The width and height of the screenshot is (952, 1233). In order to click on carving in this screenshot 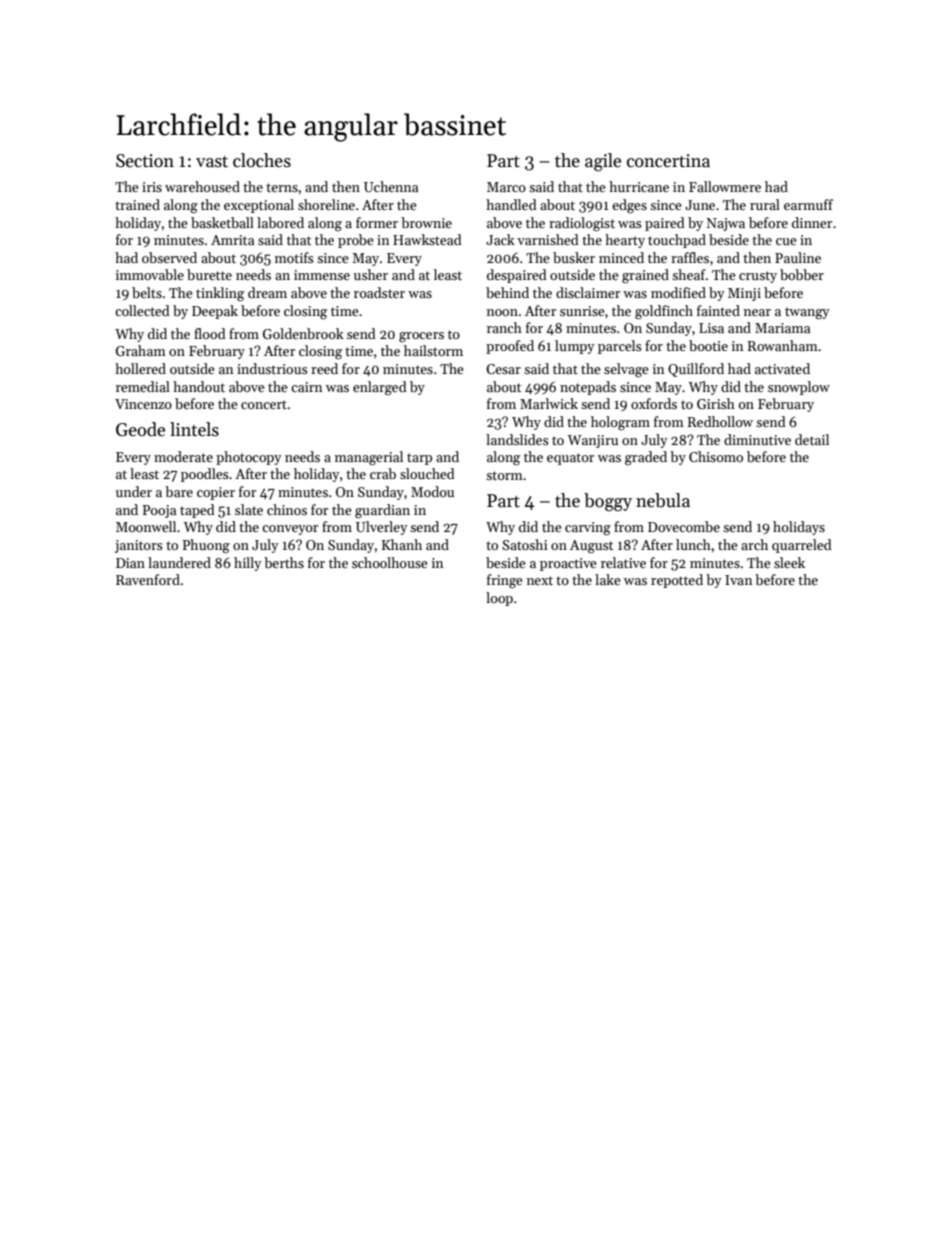, I will do `click(588, 529)`.
